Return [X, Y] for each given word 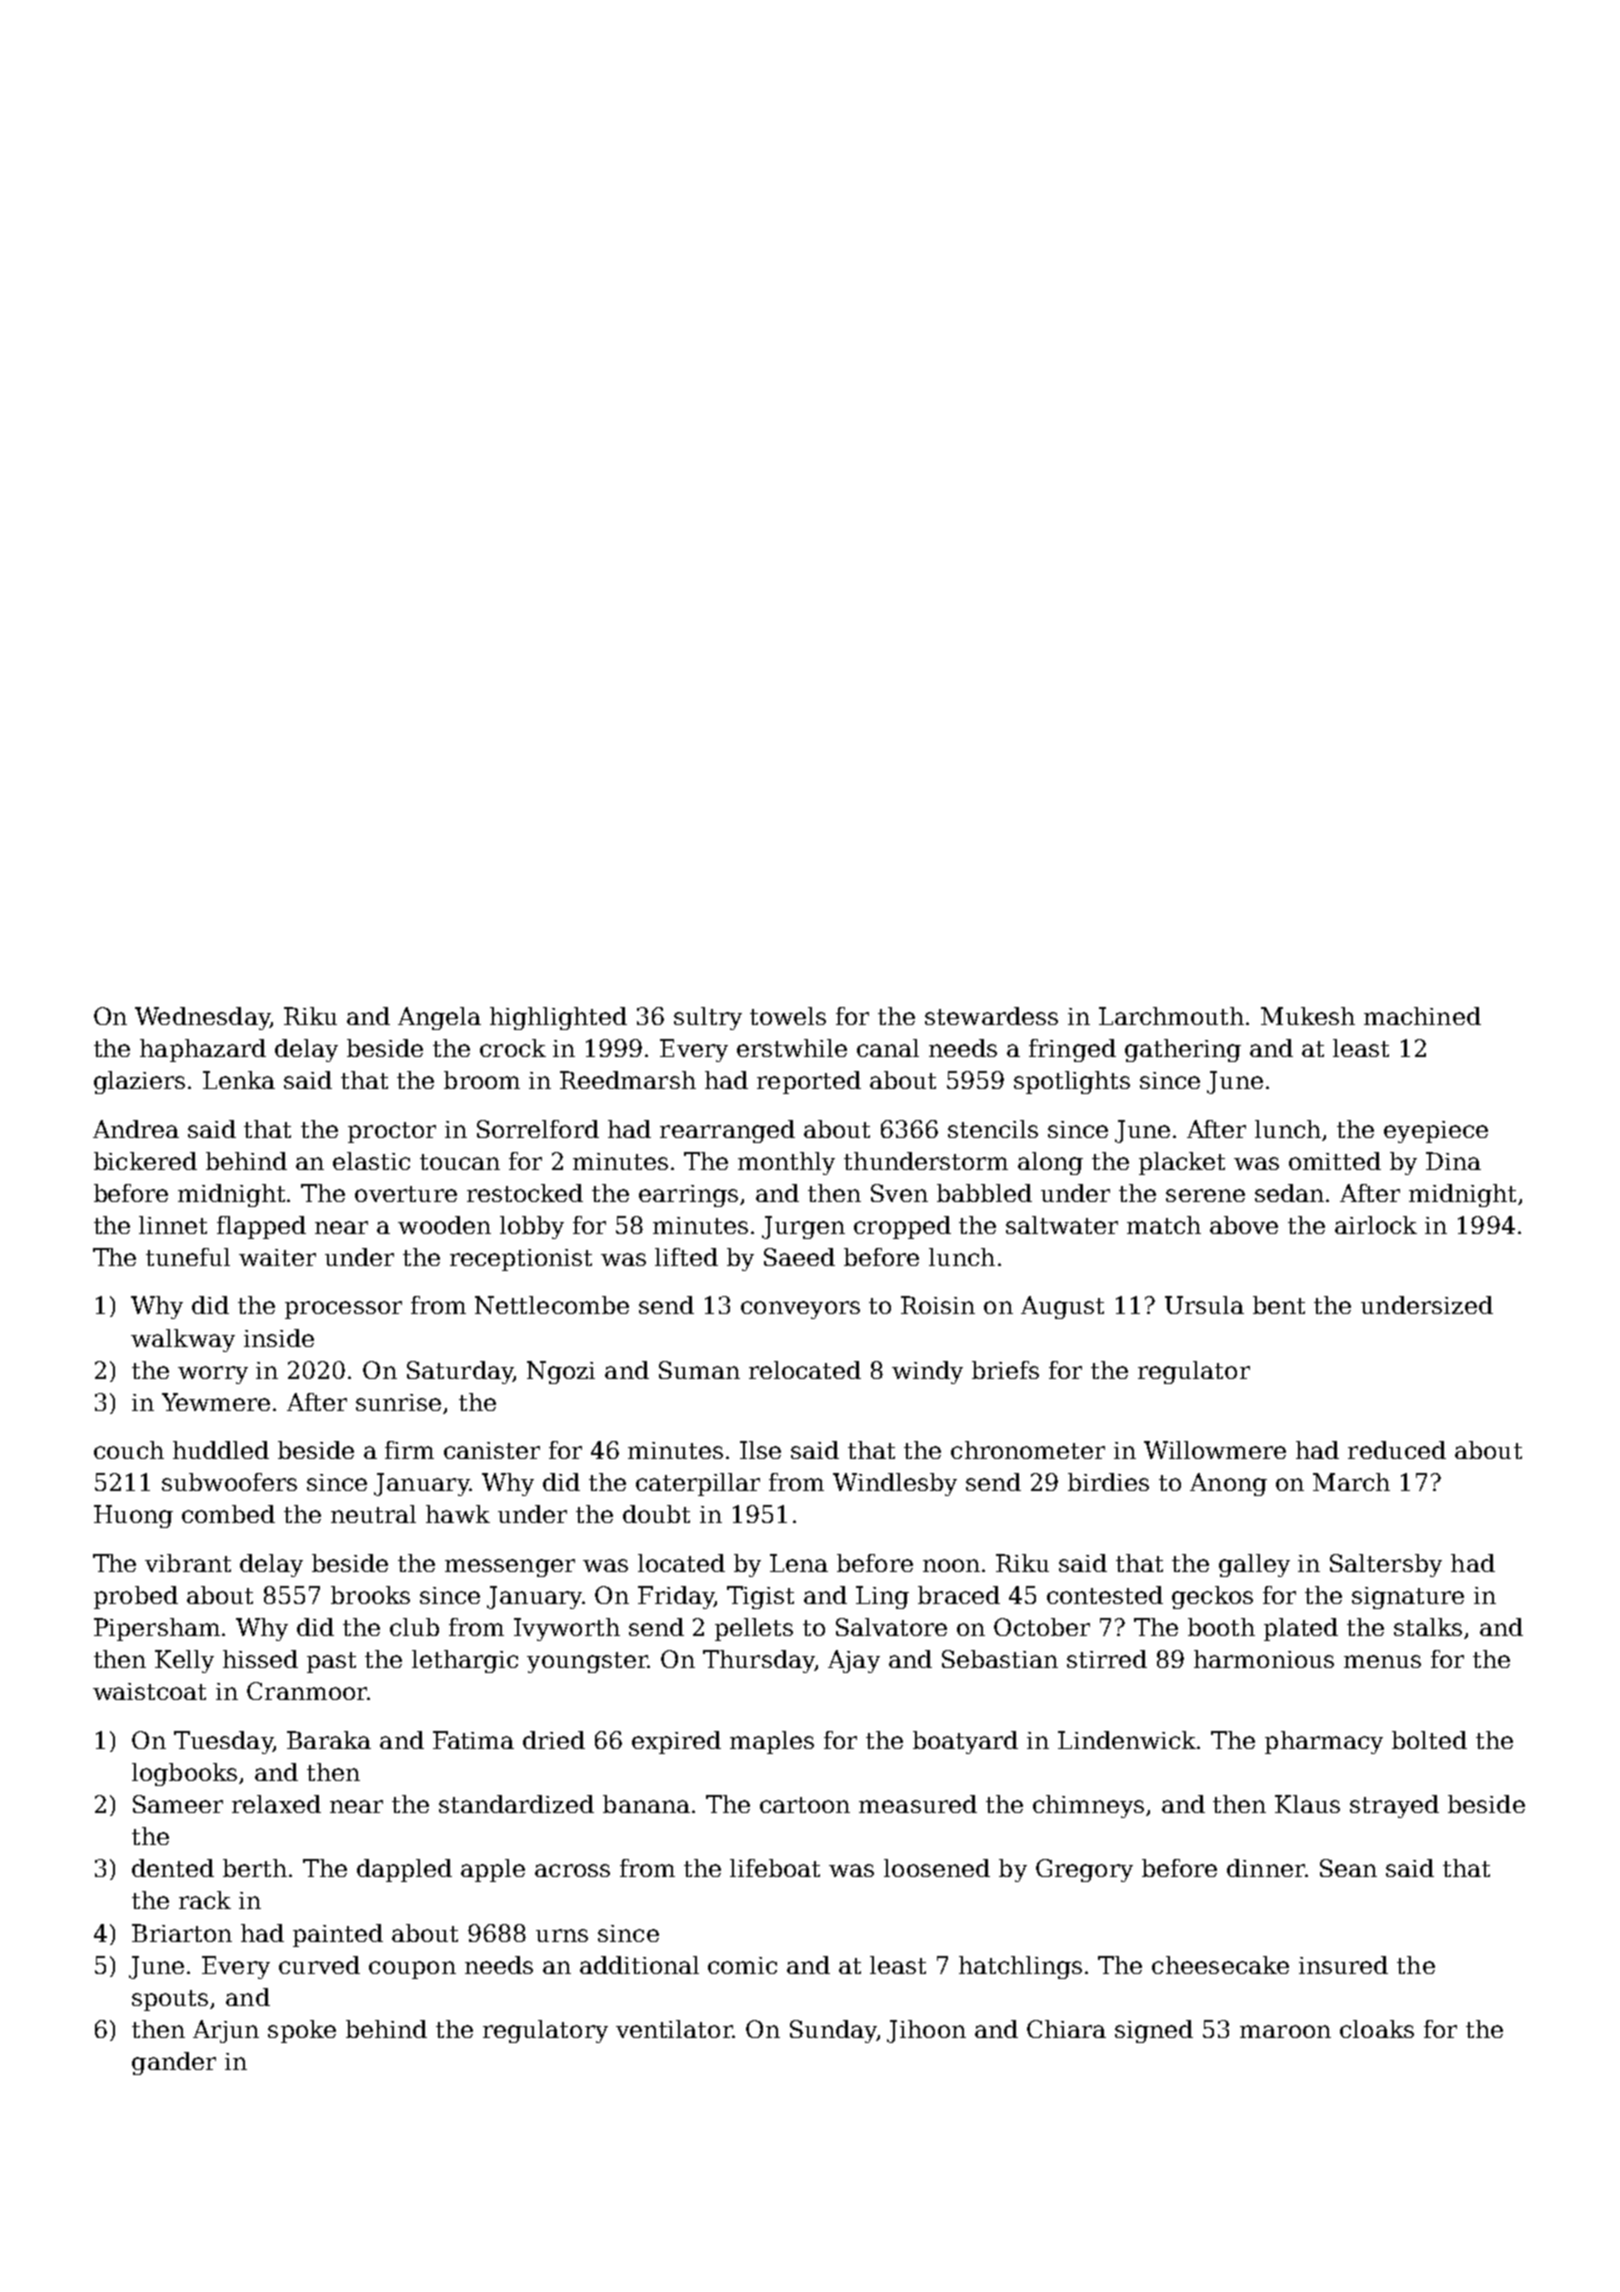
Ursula [1204, 1305]
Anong [1228, 1484]
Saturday [460, 1372]
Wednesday [202, 1018]
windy [927, 1372]
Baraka [329, 1740]
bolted [1429, 1740]
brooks [370, 1595]
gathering [1183, 1050]
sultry [708, 1018]
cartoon [805, 1805]
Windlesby [895, 1484]
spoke [302, 2031]
